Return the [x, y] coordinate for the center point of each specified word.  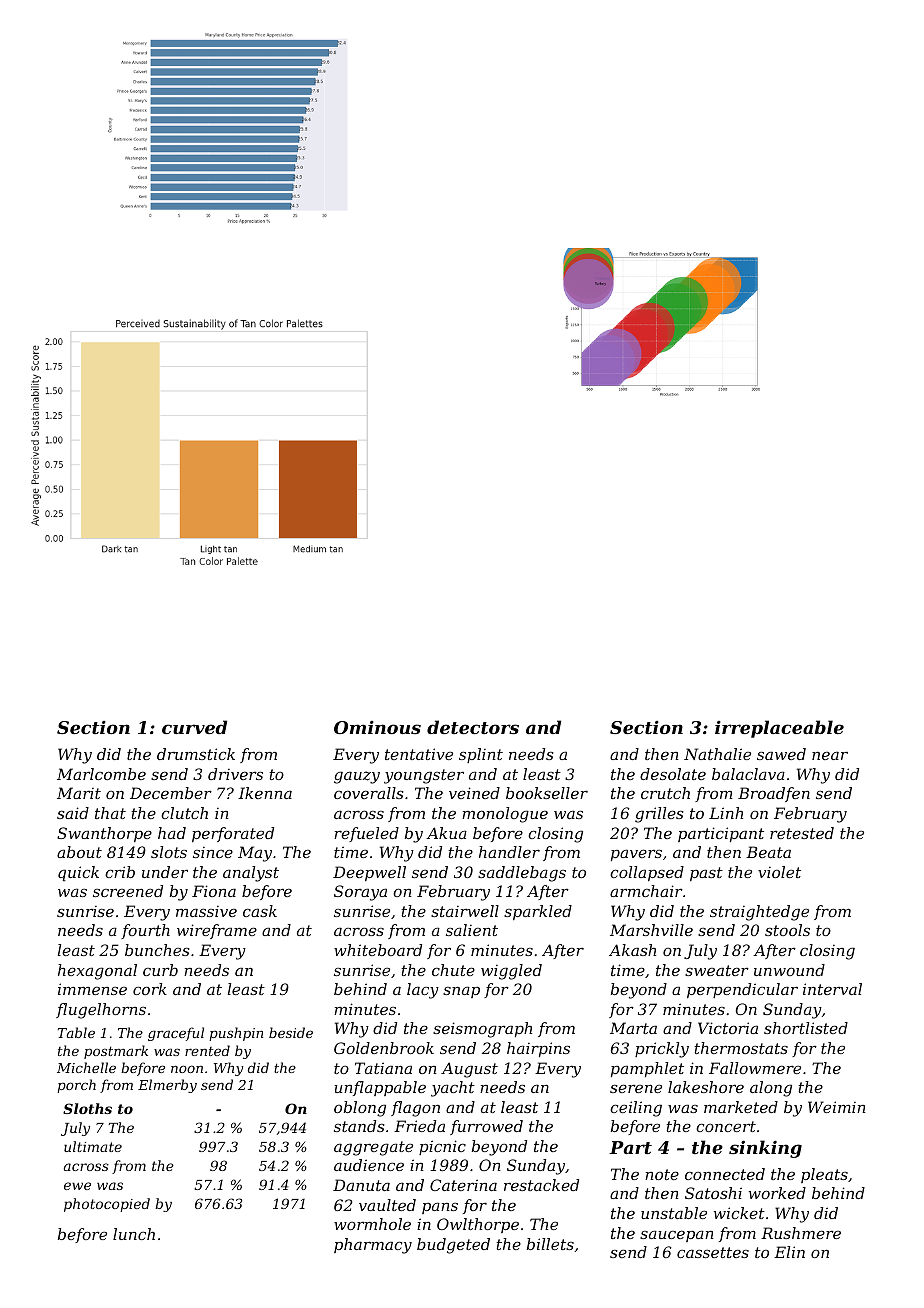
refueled [366, 834]
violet [779, 872]
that [110, 813]
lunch [134, 1234]
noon [187, 1069]
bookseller [547, 793]
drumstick [196, 754]
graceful [176, 1034]
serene [636, 1088]
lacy [423, 991]
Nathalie [717, 754]
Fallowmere [755, 1068]
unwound [789, 970]
